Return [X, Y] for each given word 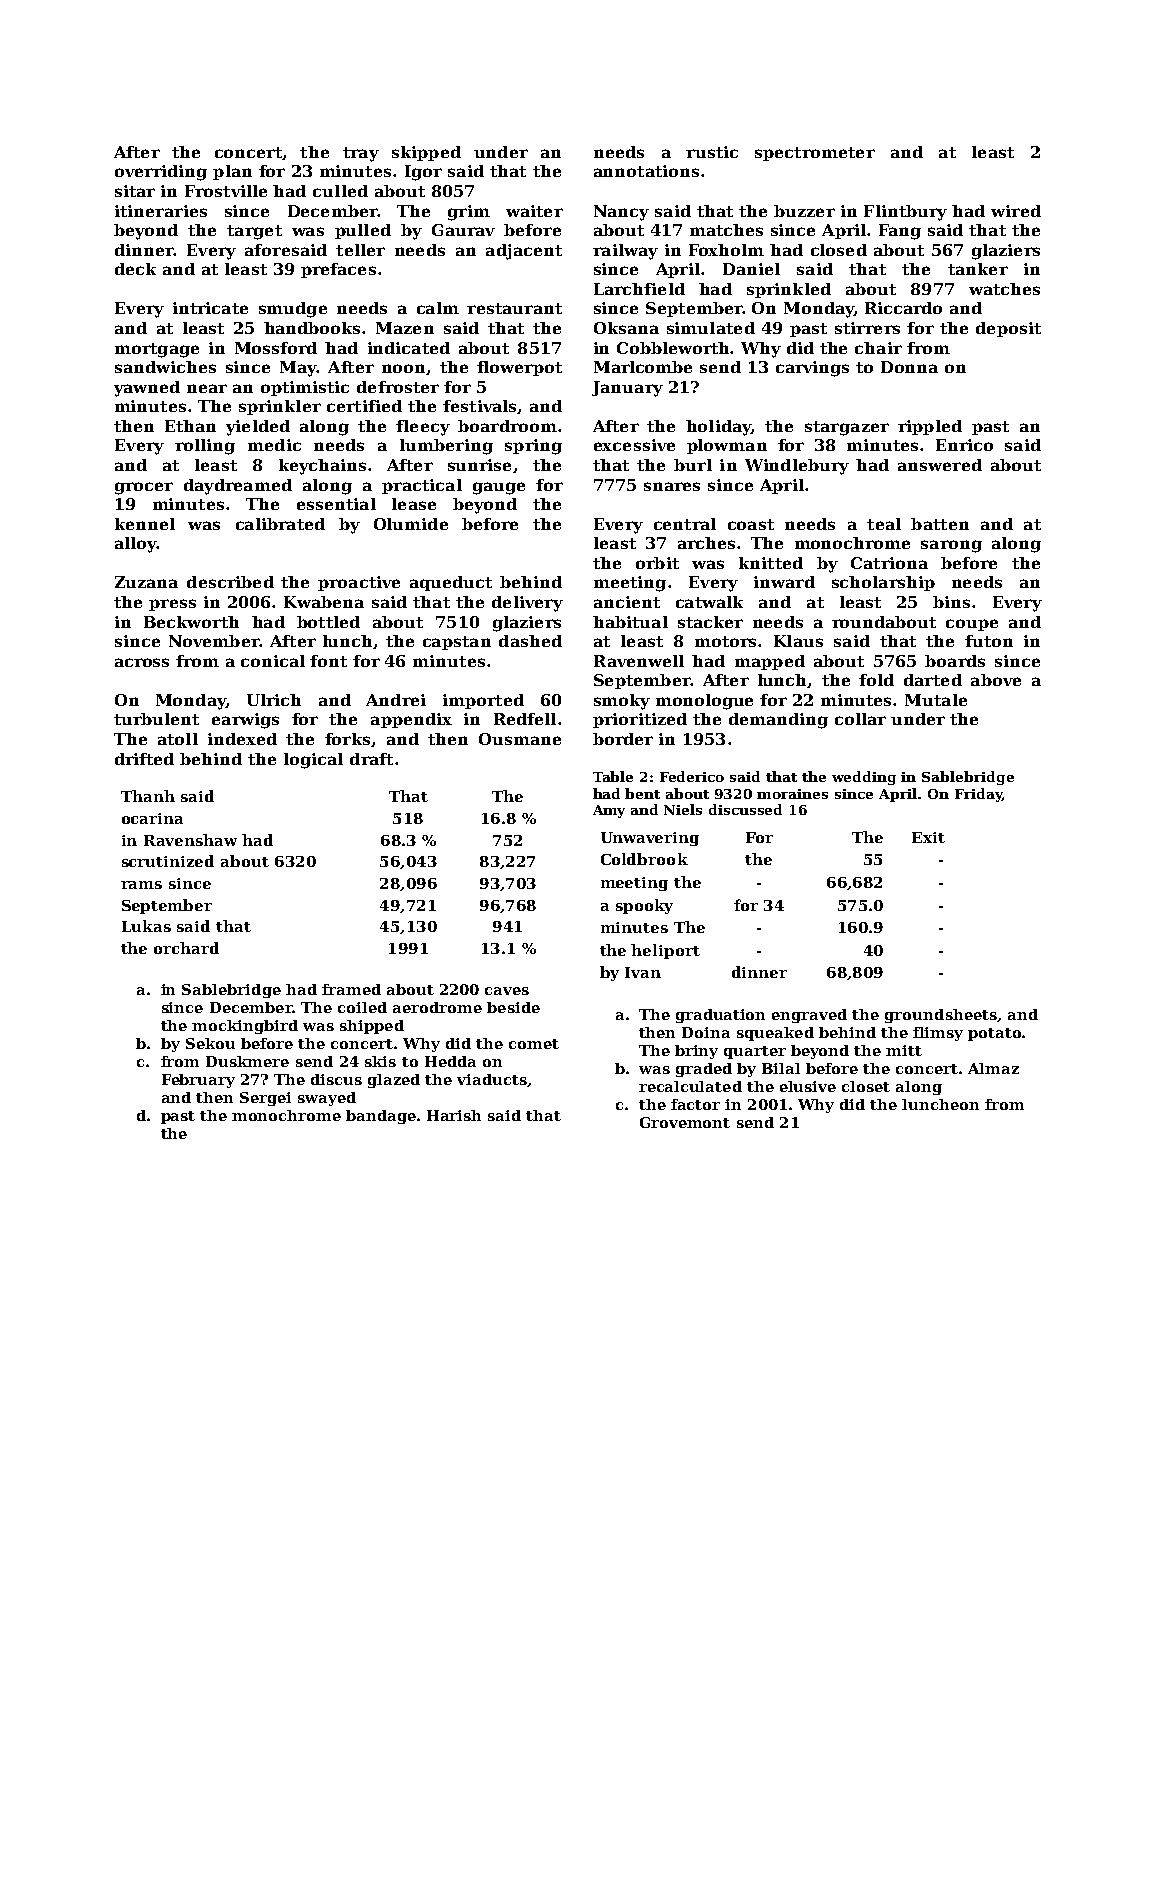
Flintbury [905, 213]
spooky [644, 906]
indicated [409, 348]
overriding [161, 173]
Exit [928, 837]
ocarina [152, 818]
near [207, 388]
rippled [930, 427]
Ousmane [520, 739]
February [198, 1081]
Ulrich [274, 700]
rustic [712, 152]
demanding [778, 721]
